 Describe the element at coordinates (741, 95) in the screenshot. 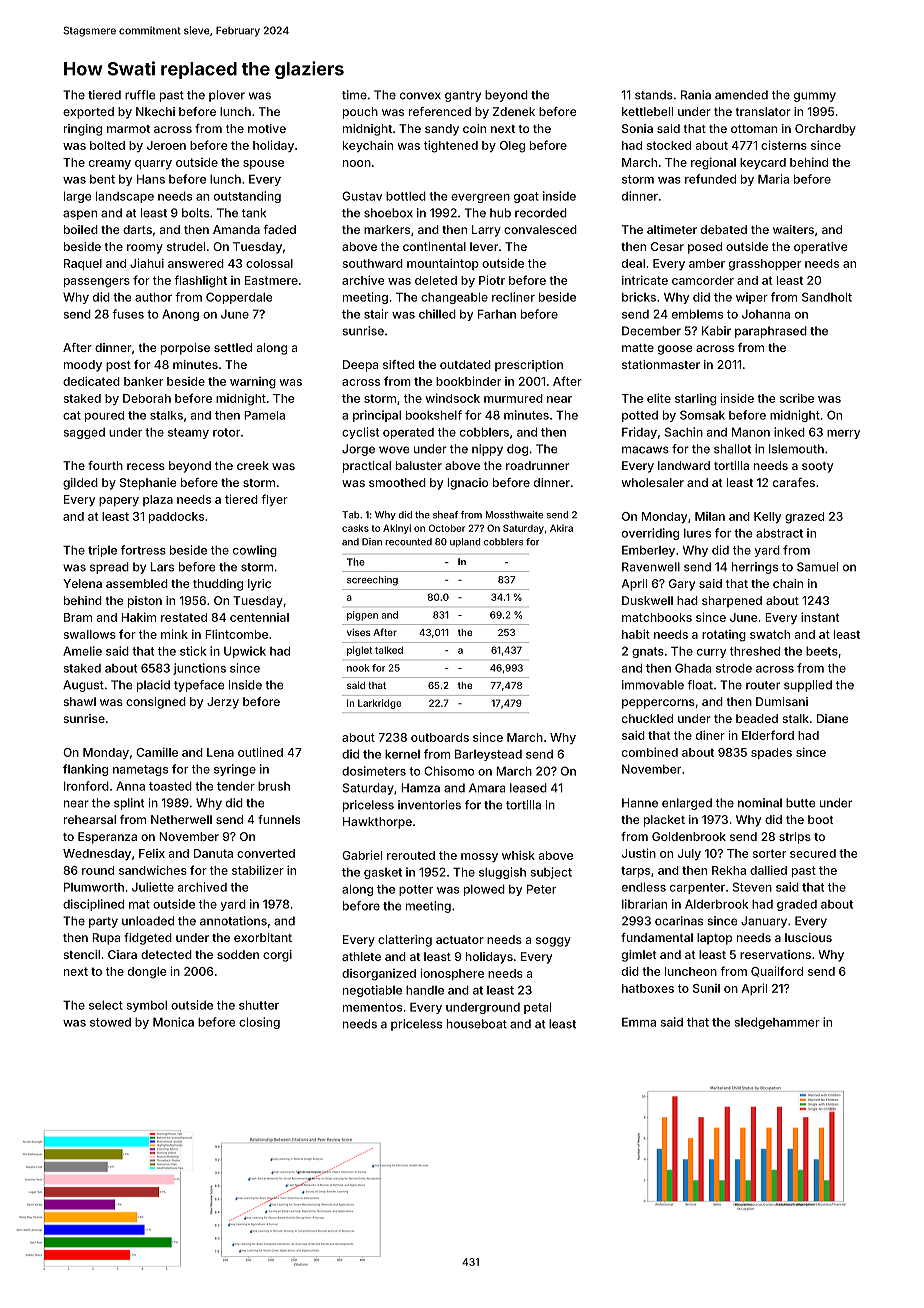

I see `amended` at that location.
